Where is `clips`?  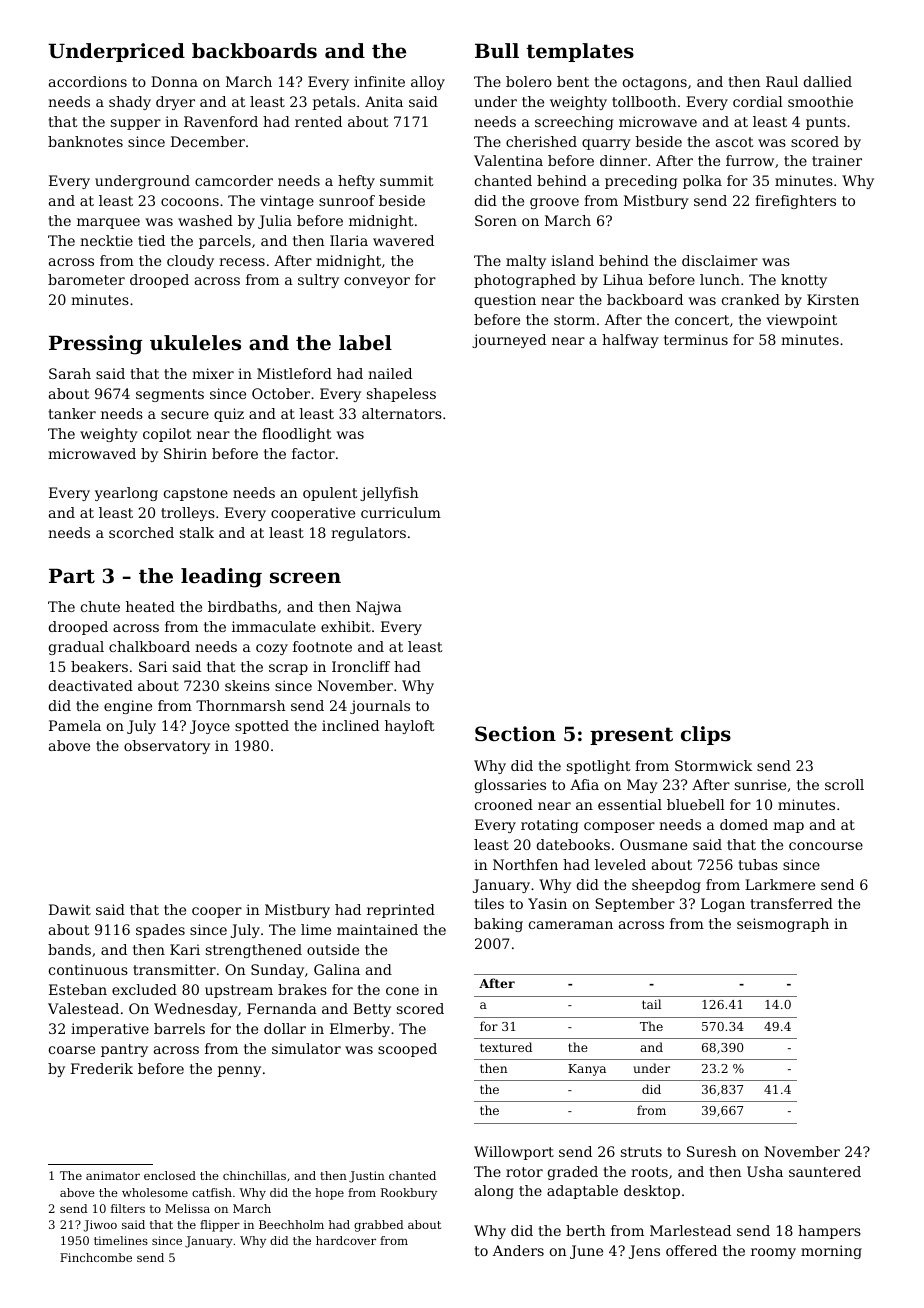 clips is located at coordinates (706, 735).
